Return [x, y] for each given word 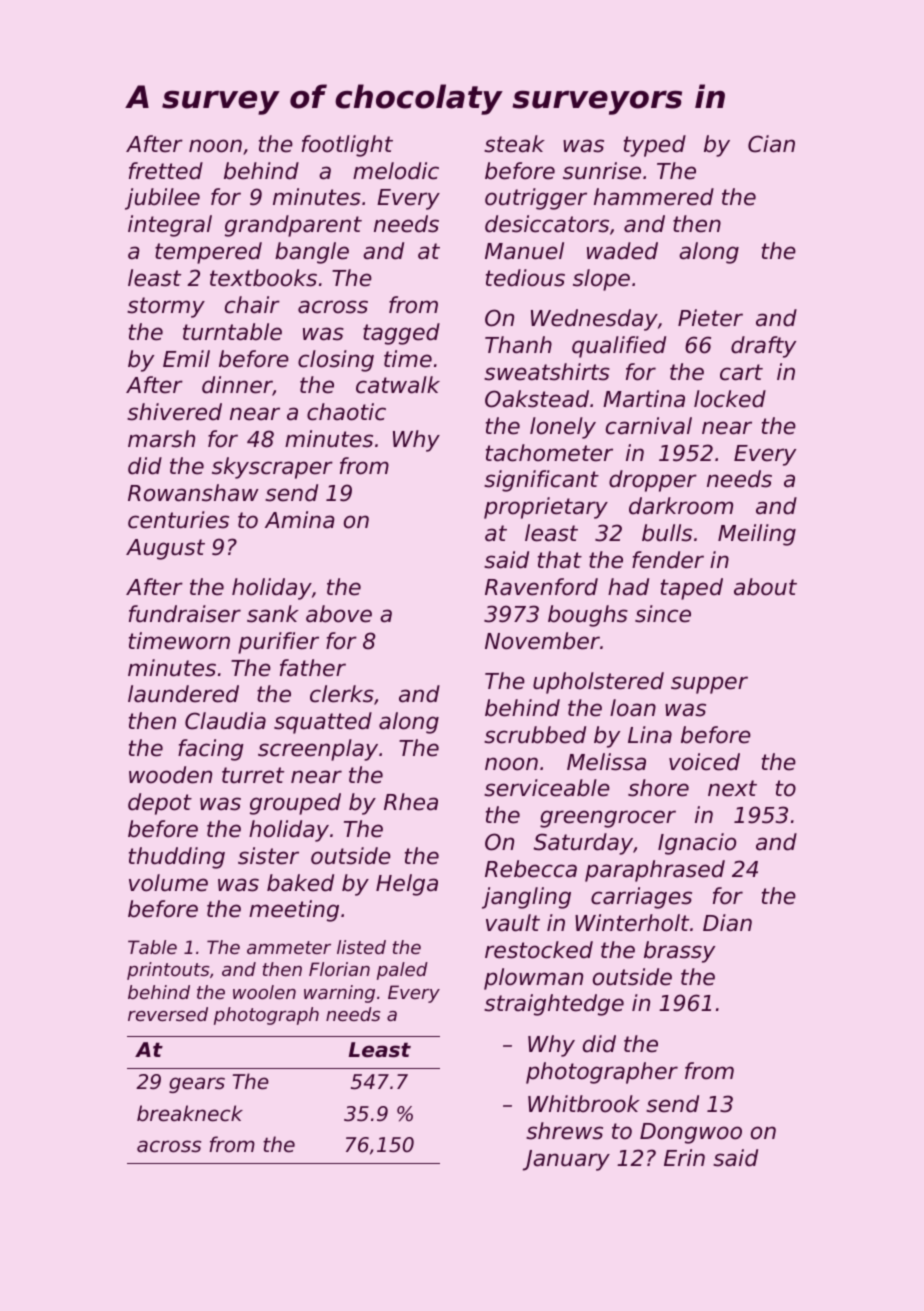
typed [655, 146]
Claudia [225, 721]
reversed [168, 1014]
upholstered [598, 683]
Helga [407, 885]
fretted [166, 171]
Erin [684, 1157]
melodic [396, 171]
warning [339, 994]
